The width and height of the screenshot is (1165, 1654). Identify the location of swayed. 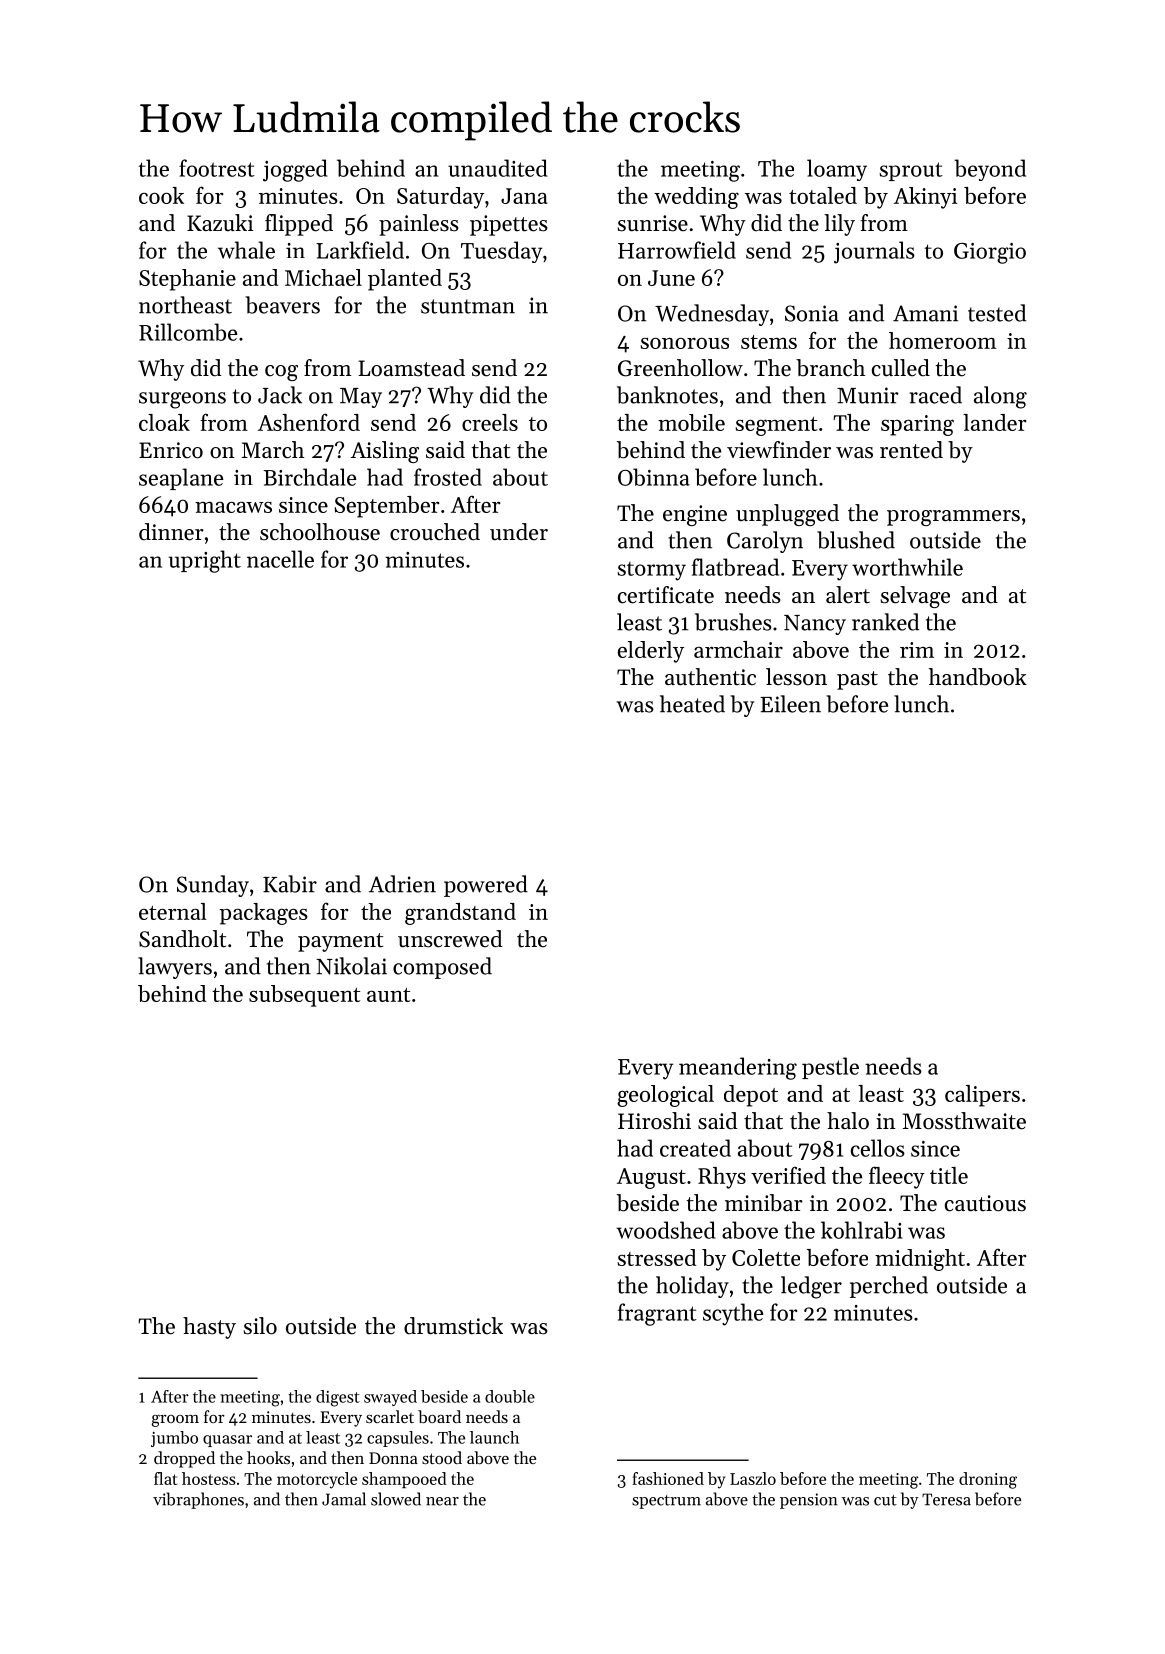
(390, 1398).
